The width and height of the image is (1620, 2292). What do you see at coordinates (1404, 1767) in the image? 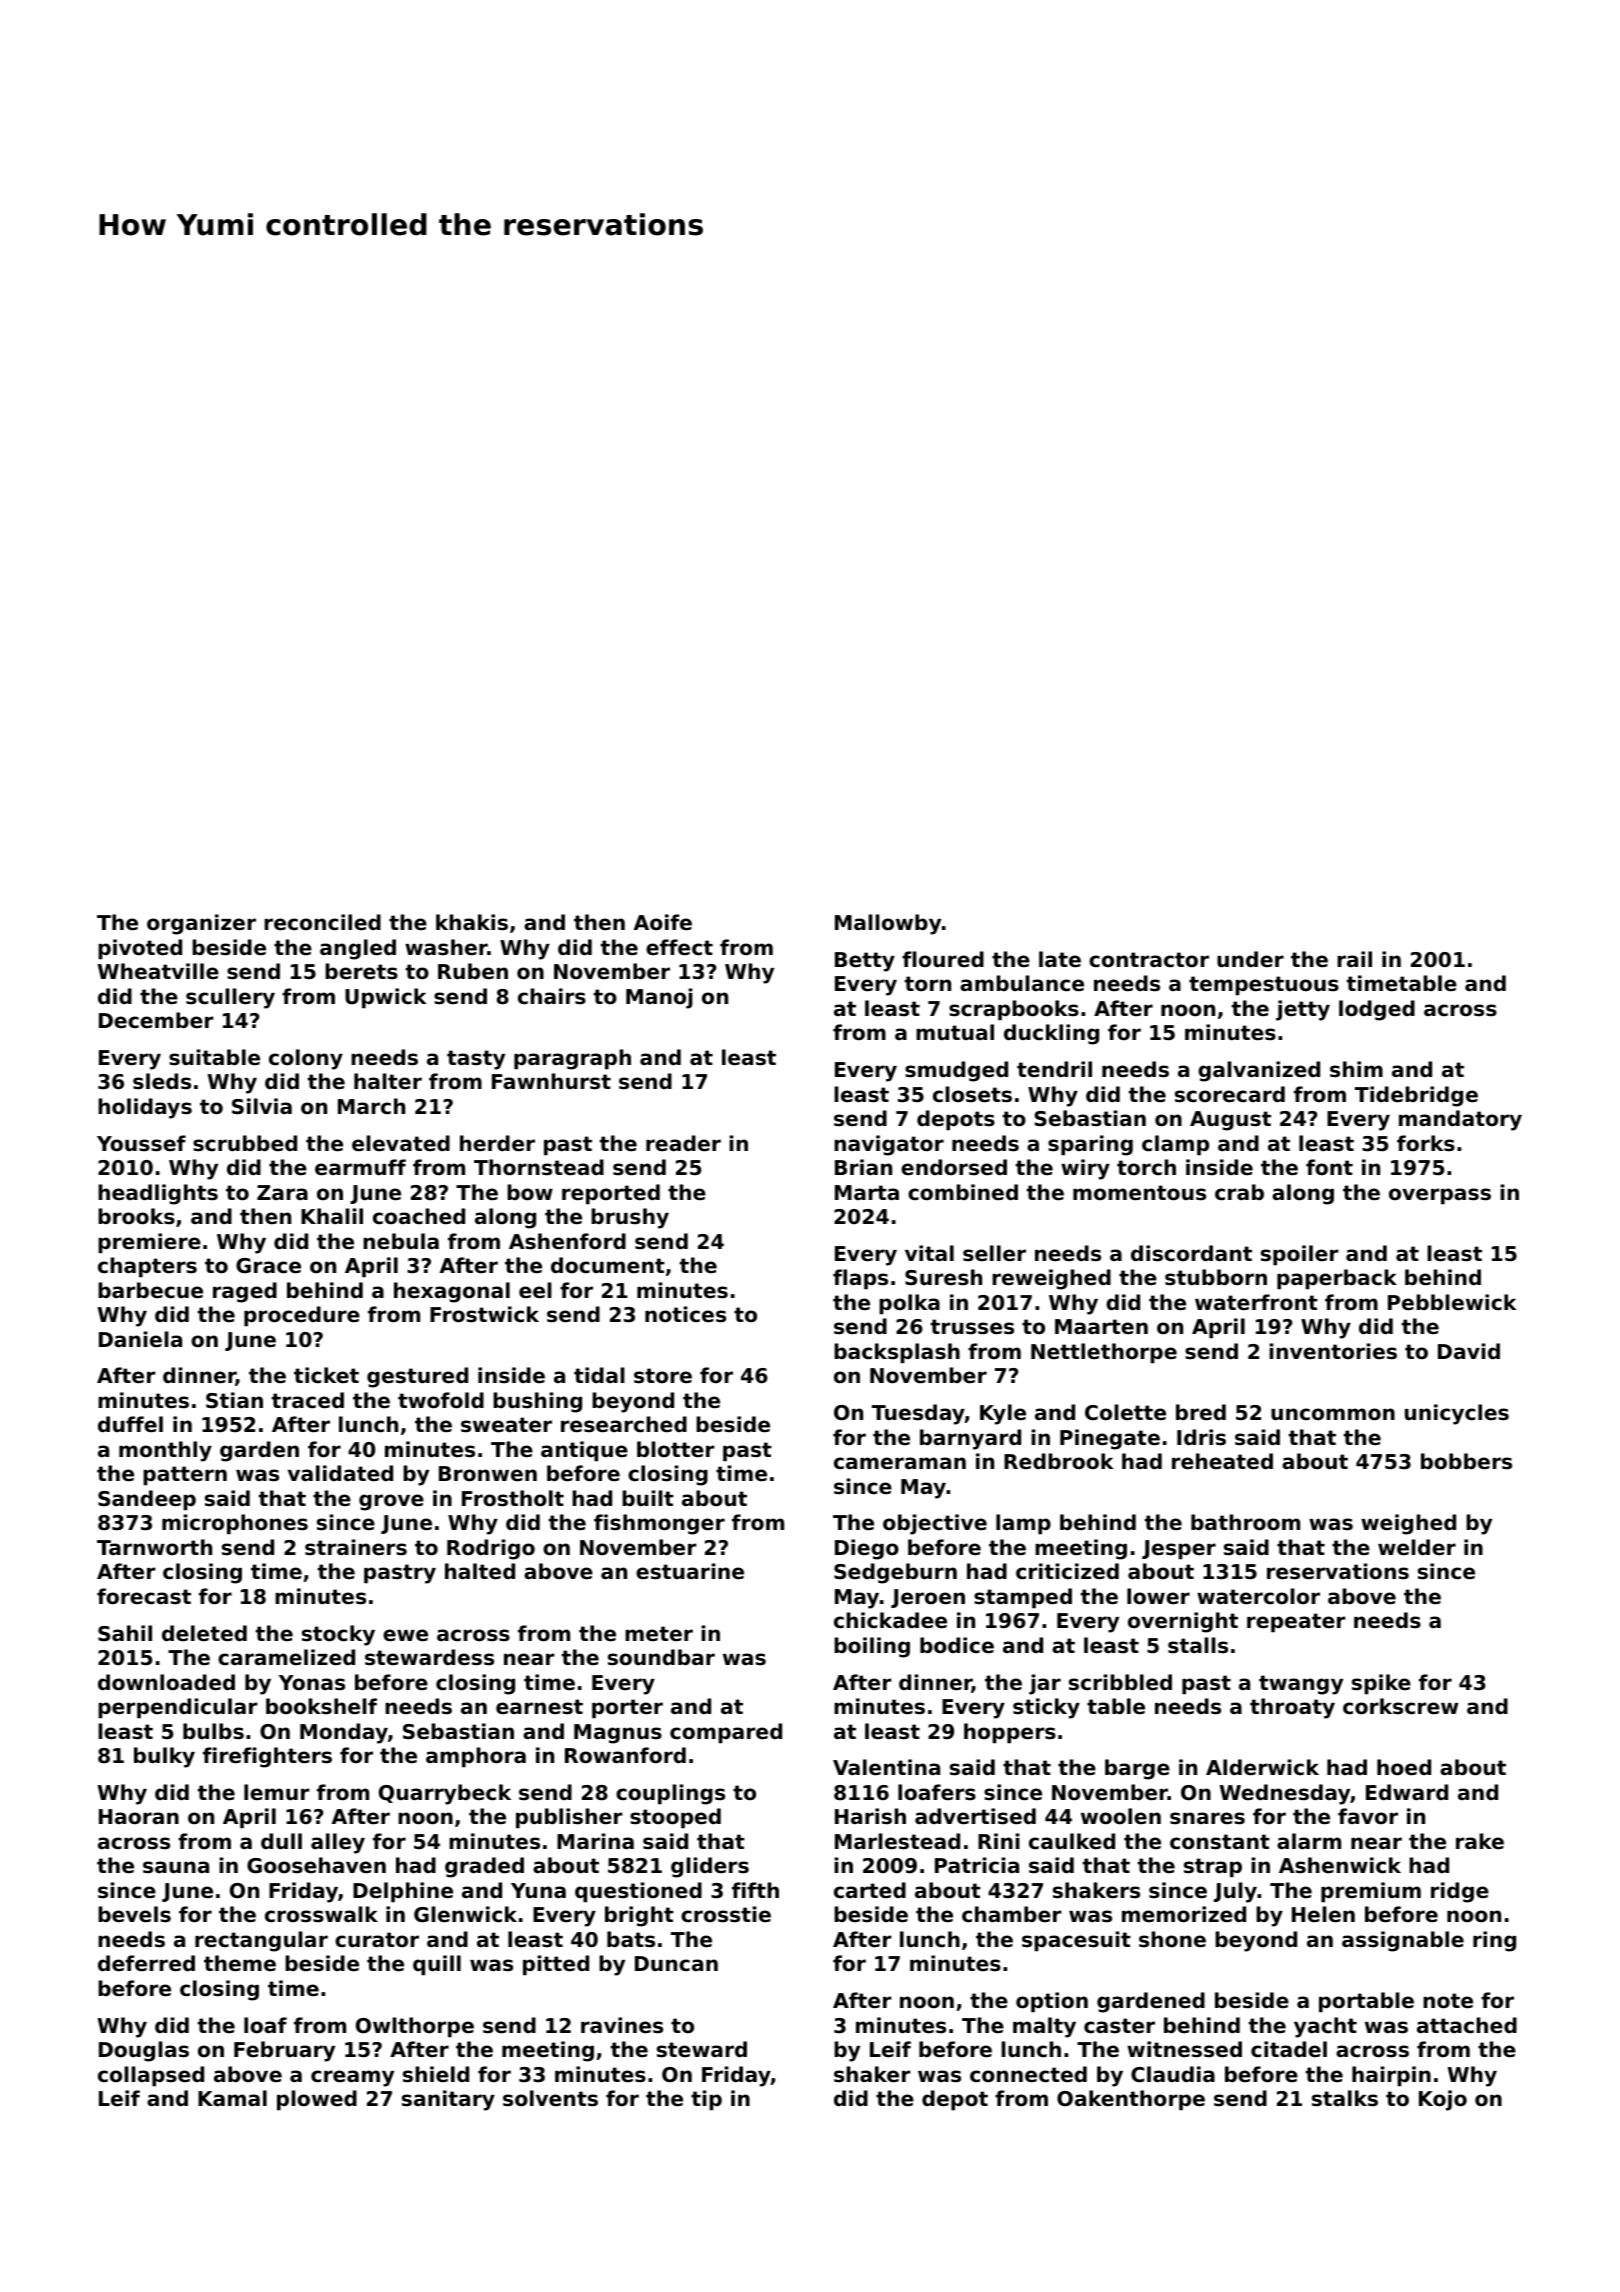
I see `hoed` at bounding box center [1404, 1767].
